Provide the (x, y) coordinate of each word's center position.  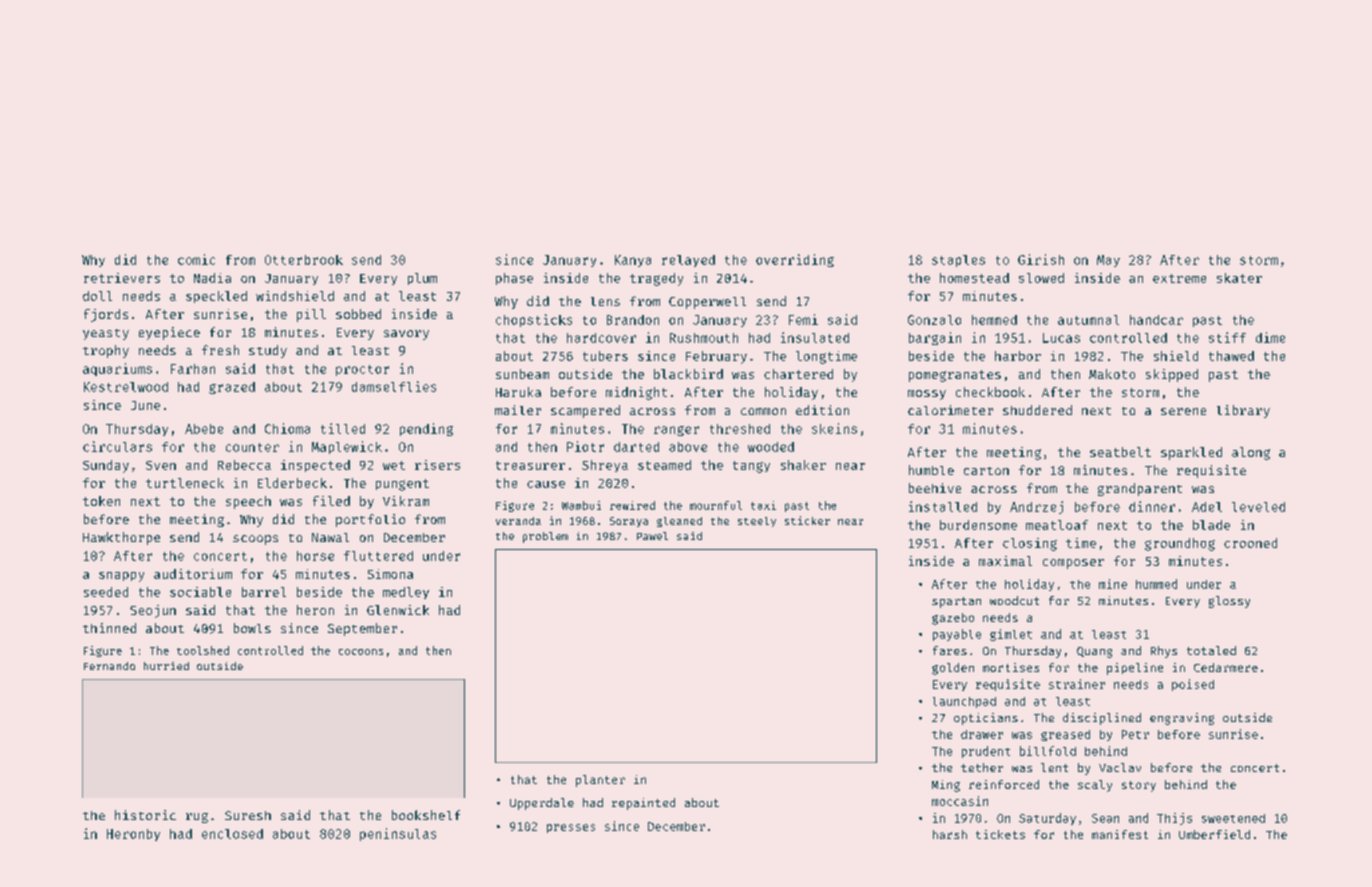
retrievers (122, 278)
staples (958, 261)
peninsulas (398, 834)
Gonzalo (934, 320)
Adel (1207, 507)
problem (545, 537)
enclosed (232, 834)
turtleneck (185, 483)
